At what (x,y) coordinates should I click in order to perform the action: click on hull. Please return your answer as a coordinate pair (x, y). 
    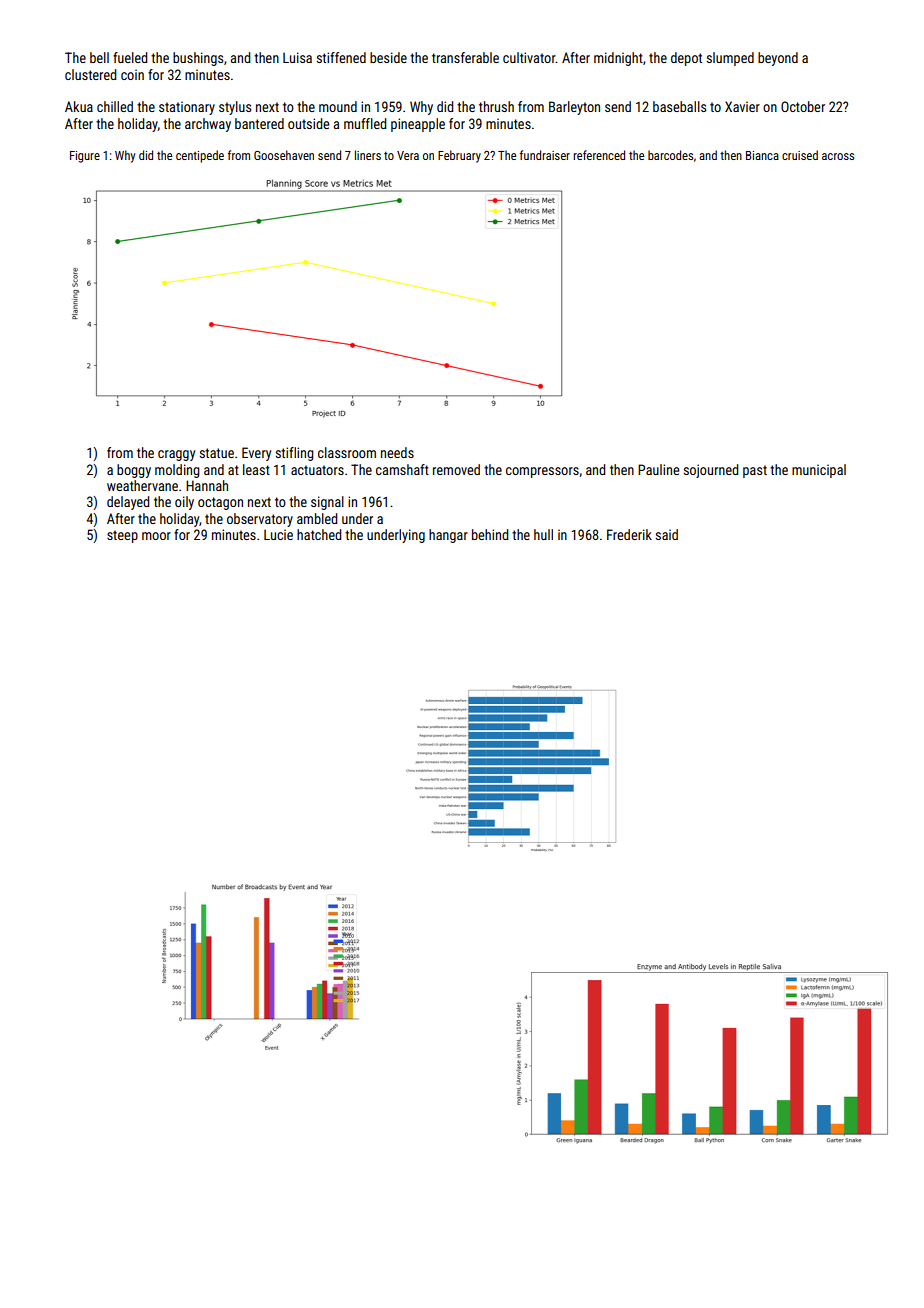
    Looking at the image, I should click on (543, 534).
